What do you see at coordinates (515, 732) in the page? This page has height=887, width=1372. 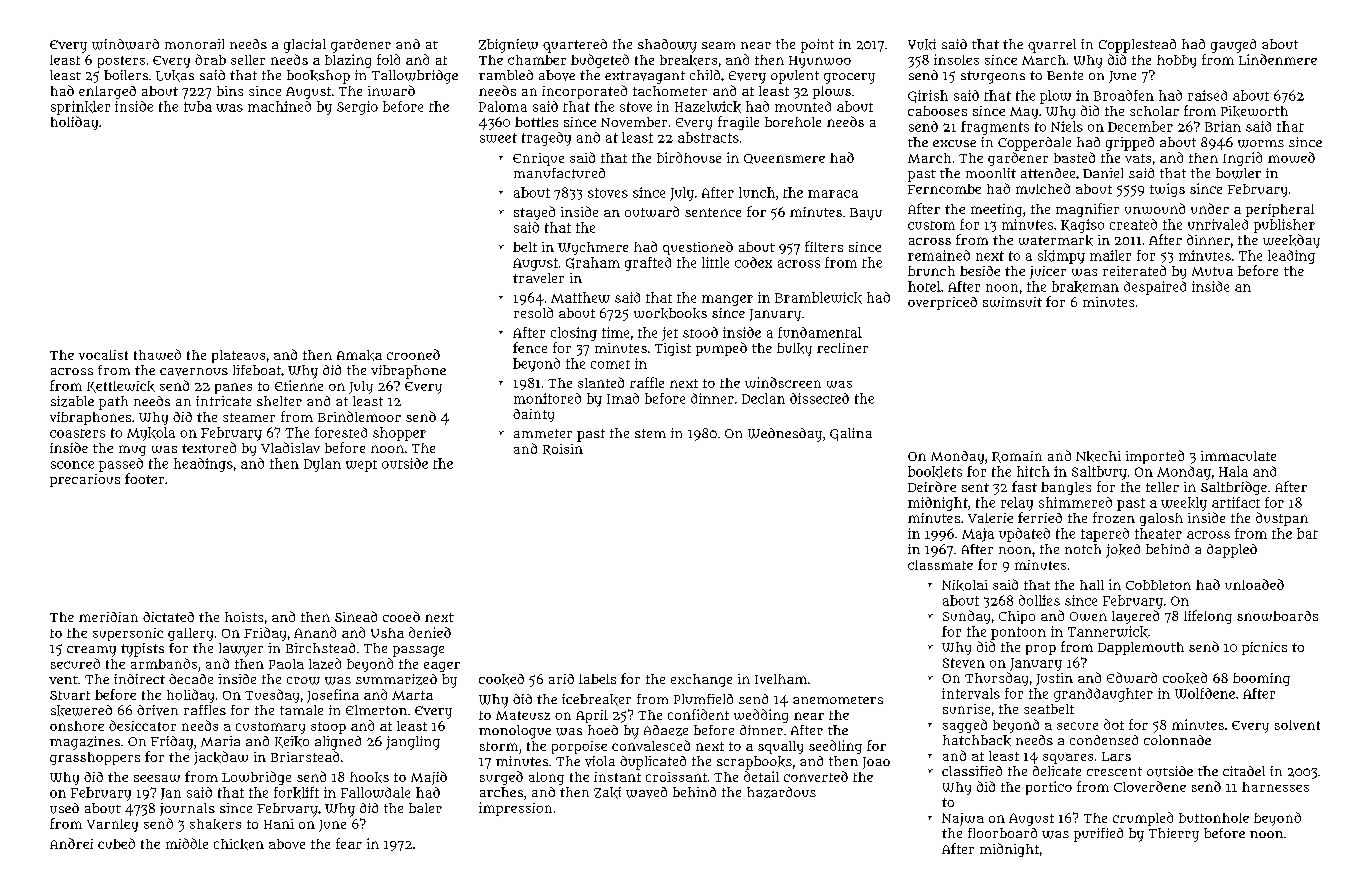 I see `monologue` at bounding box center [515, 732].
